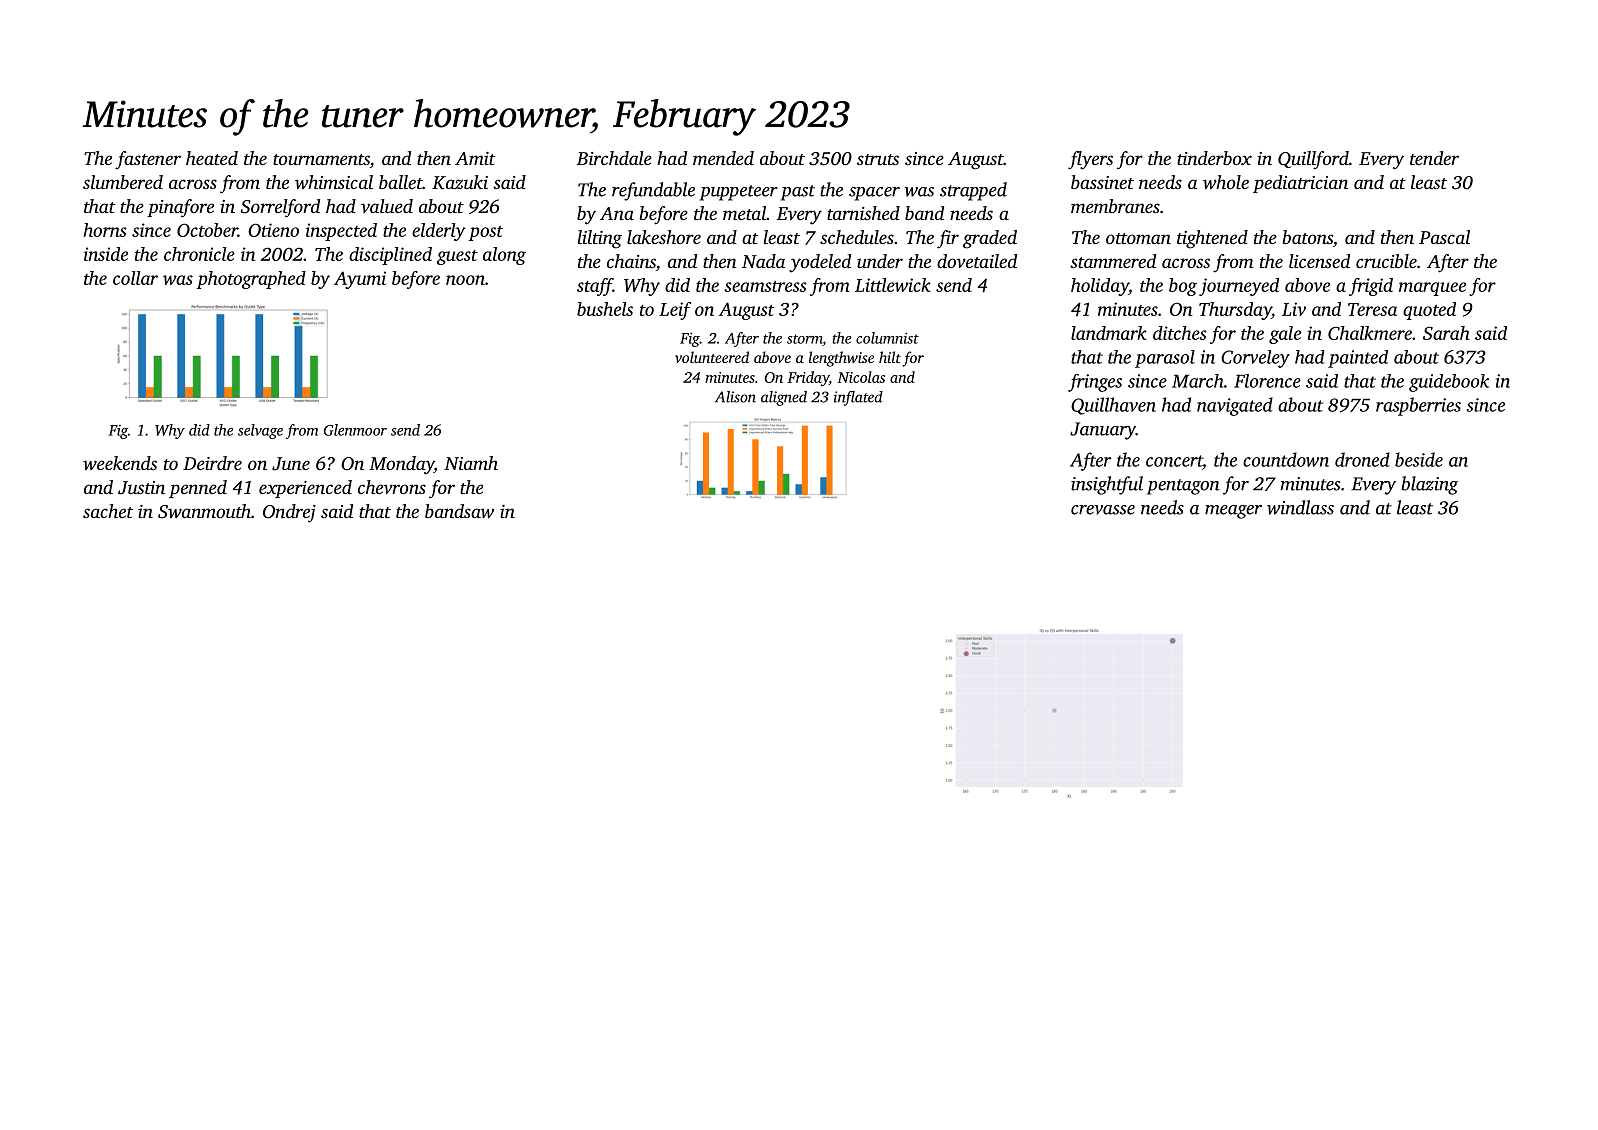 This page has width=1598, height=1130. Describe the element at coordinates (763, 261) in the page. I see `Nada` at that location.
